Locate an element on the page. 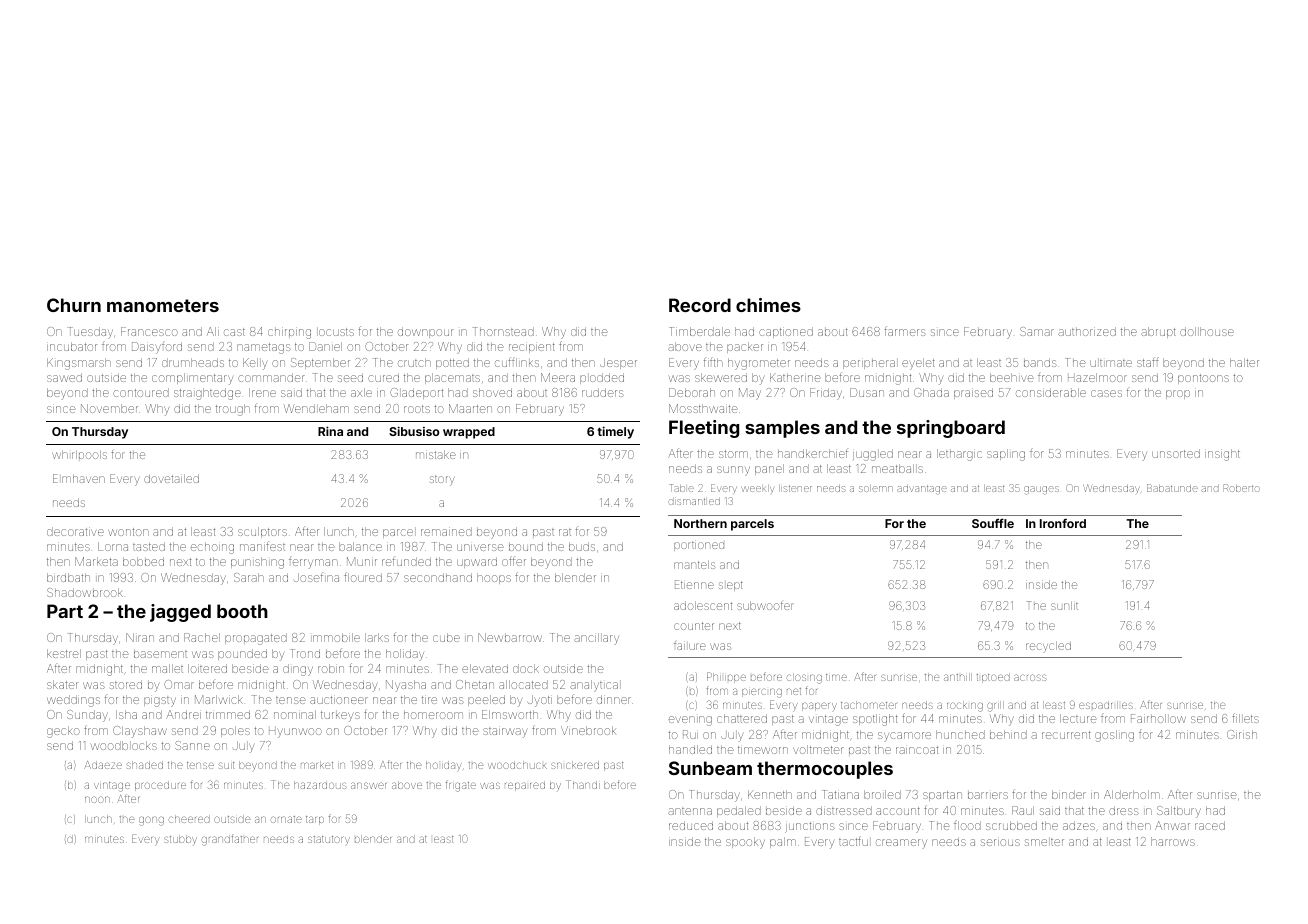  dollhouse is located at coordinates (1207, 331).
